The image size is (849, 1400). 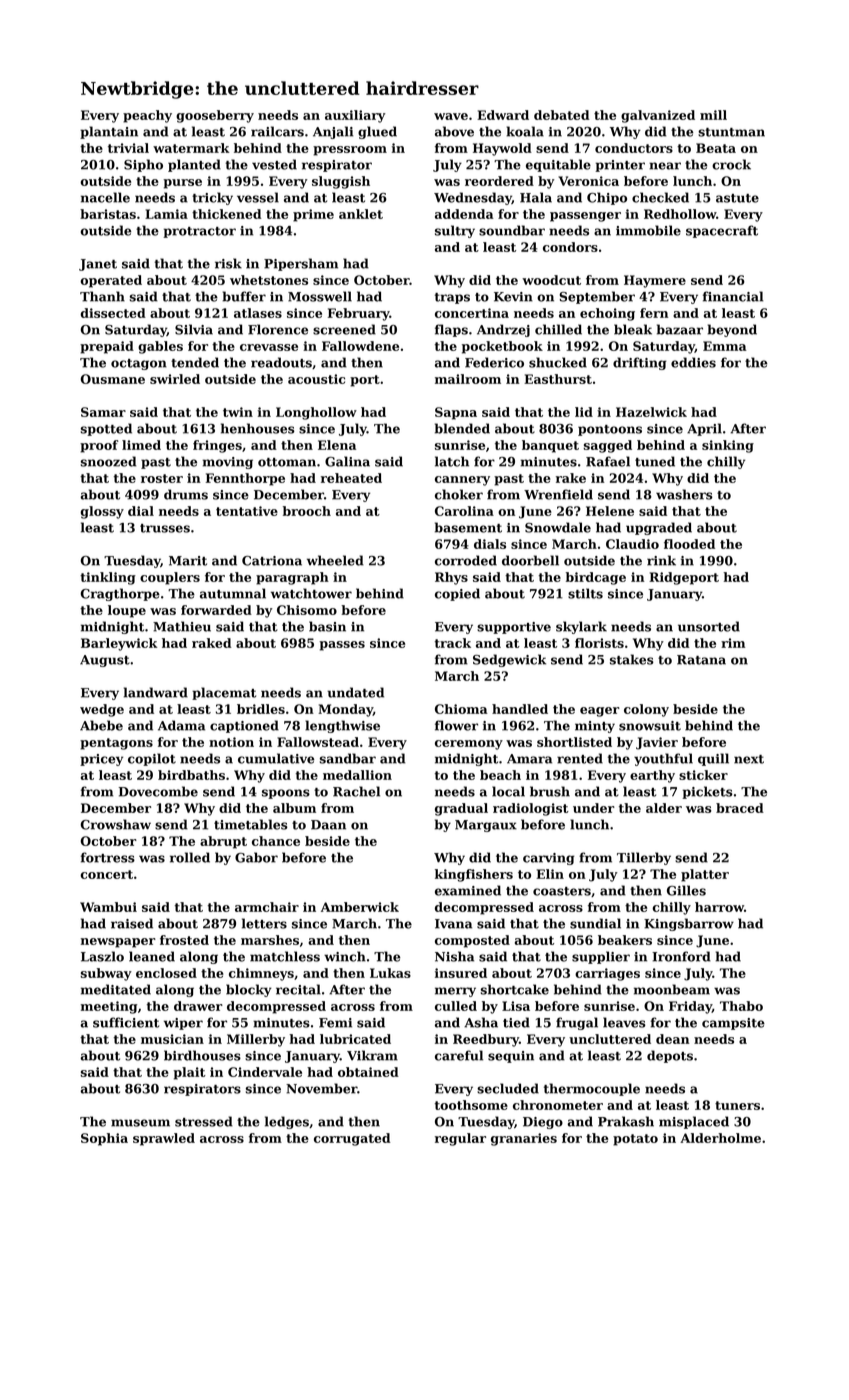 What do you see at coordinates (147, 116) in the document?
I see `peachy` at bounding box center [147, 116].
